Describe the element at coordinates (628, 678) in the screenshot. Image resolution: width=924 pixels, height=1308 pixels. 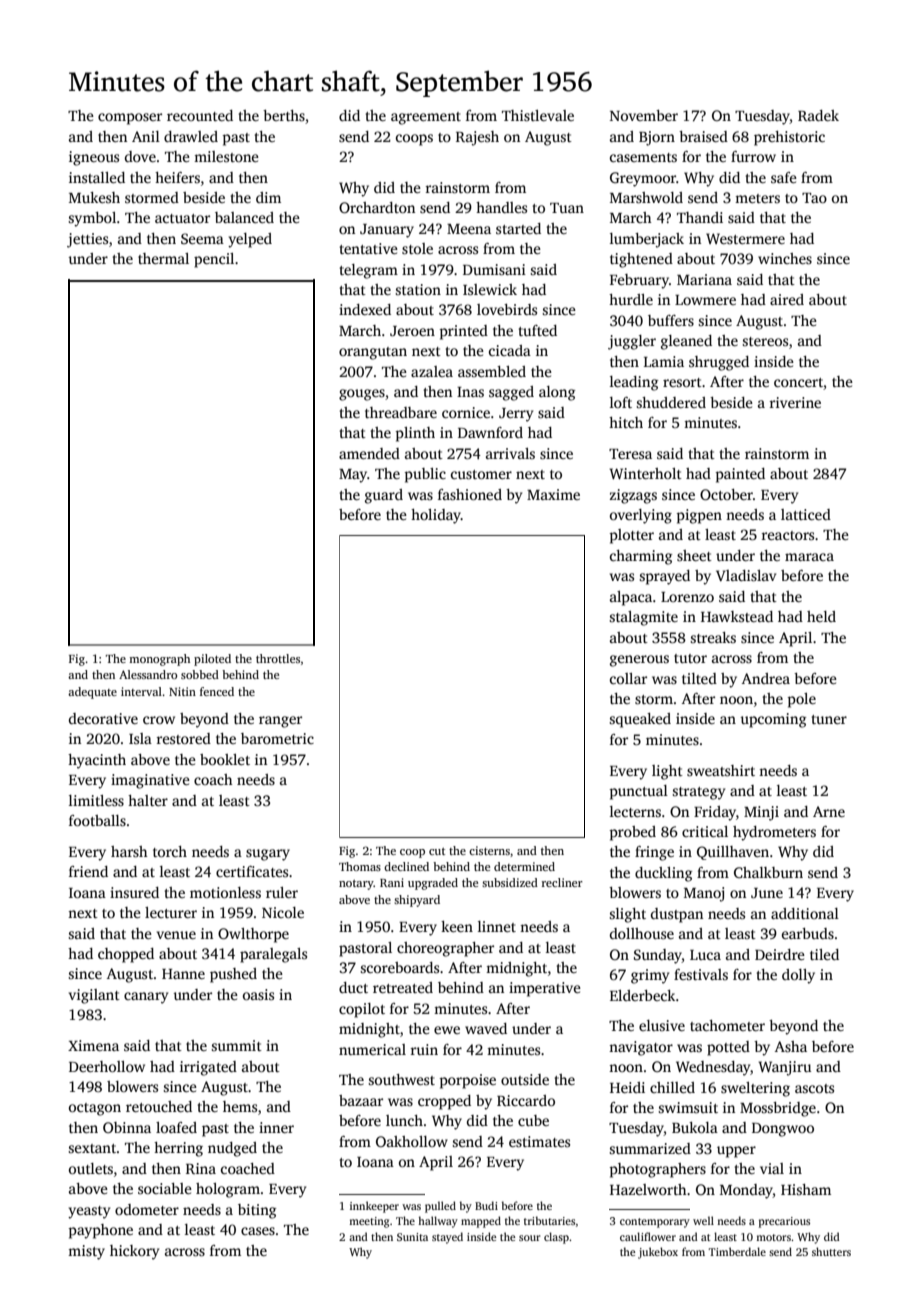
I see `collar` at that location.
